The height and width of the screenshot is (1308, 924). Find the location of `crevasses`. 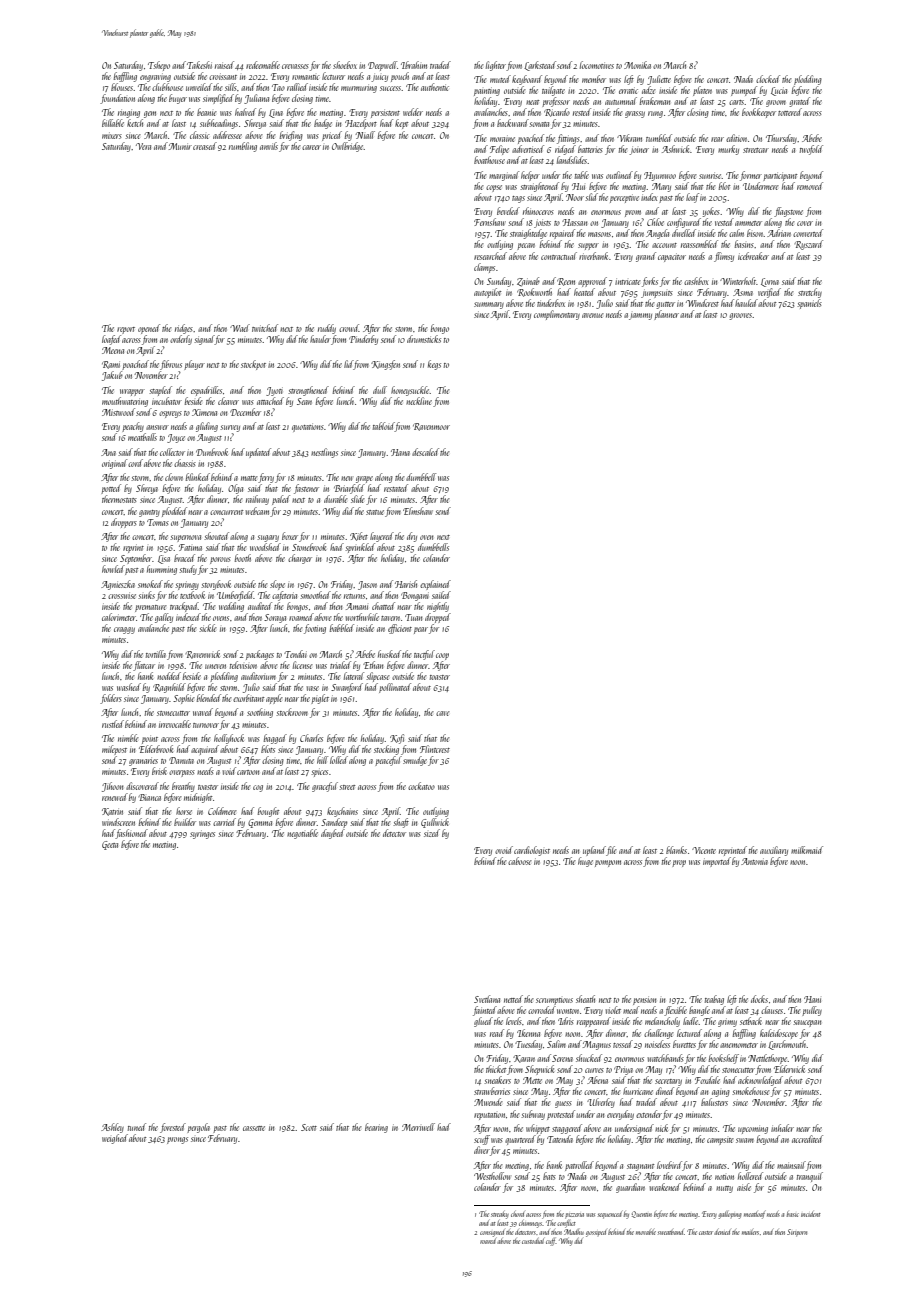

crevasses is located at coordinates (295, 66).
